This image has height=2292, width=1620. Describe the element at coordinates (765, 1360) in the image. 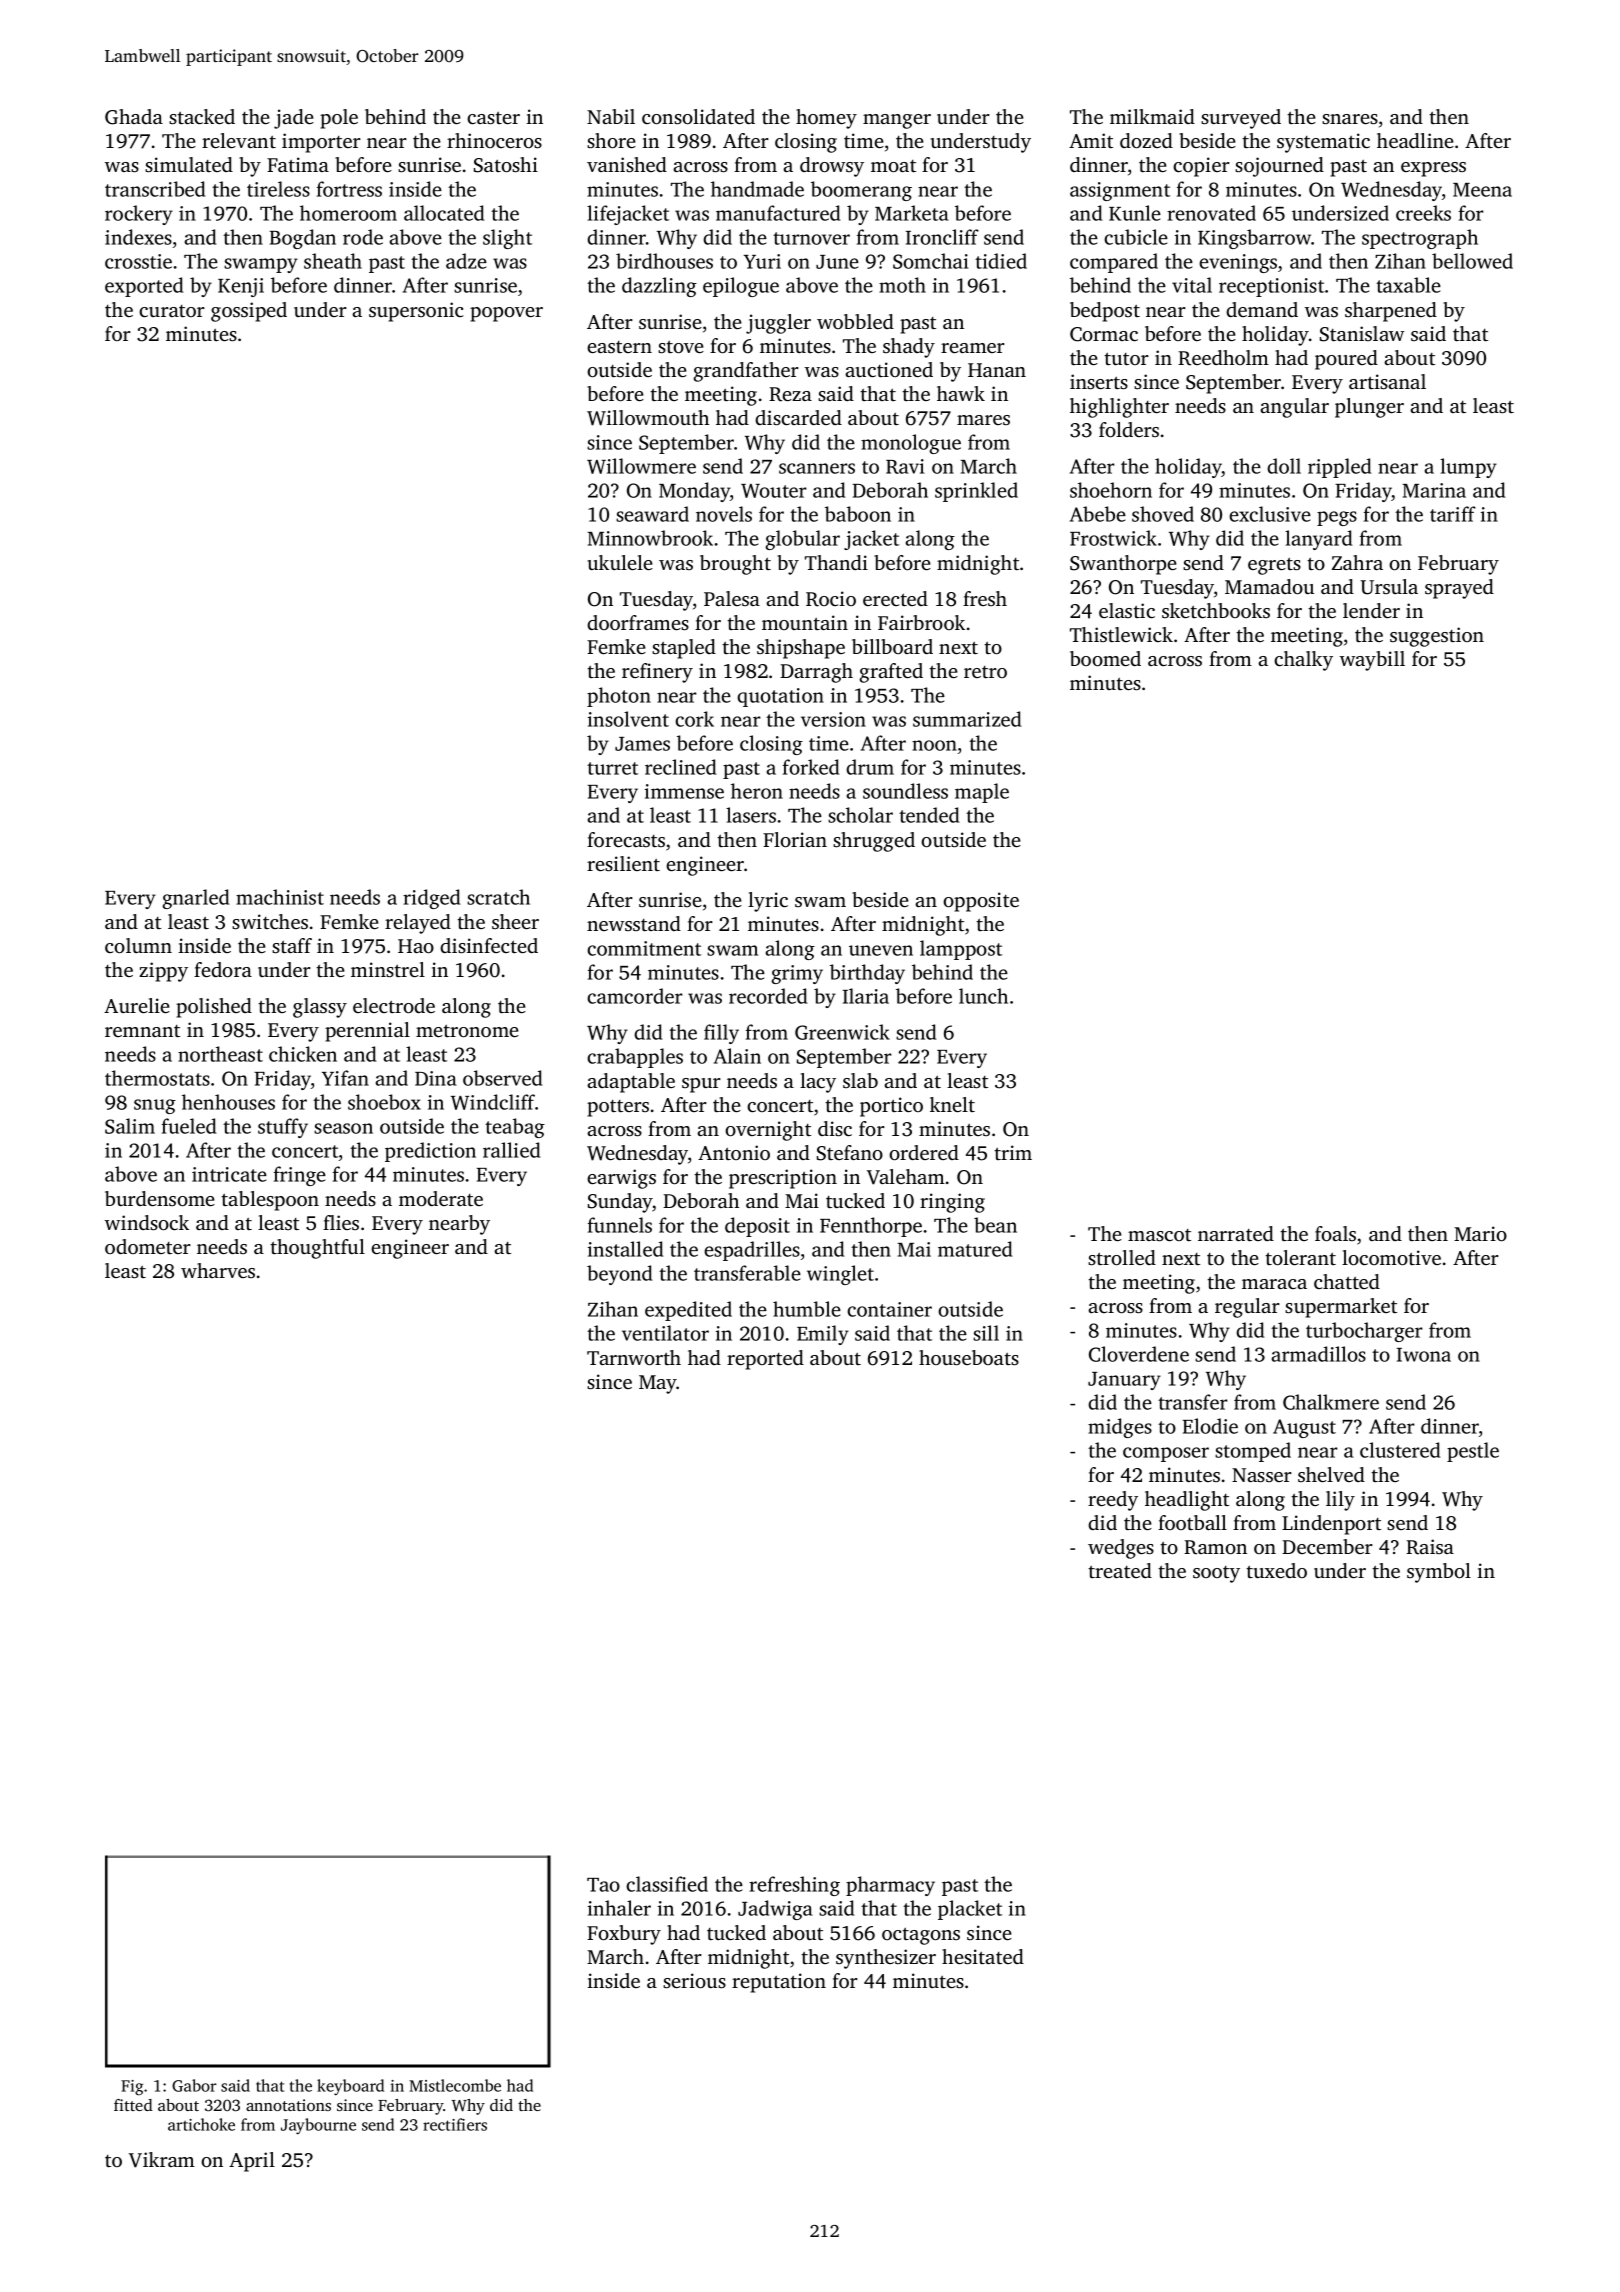

I see `reported` at that location.
